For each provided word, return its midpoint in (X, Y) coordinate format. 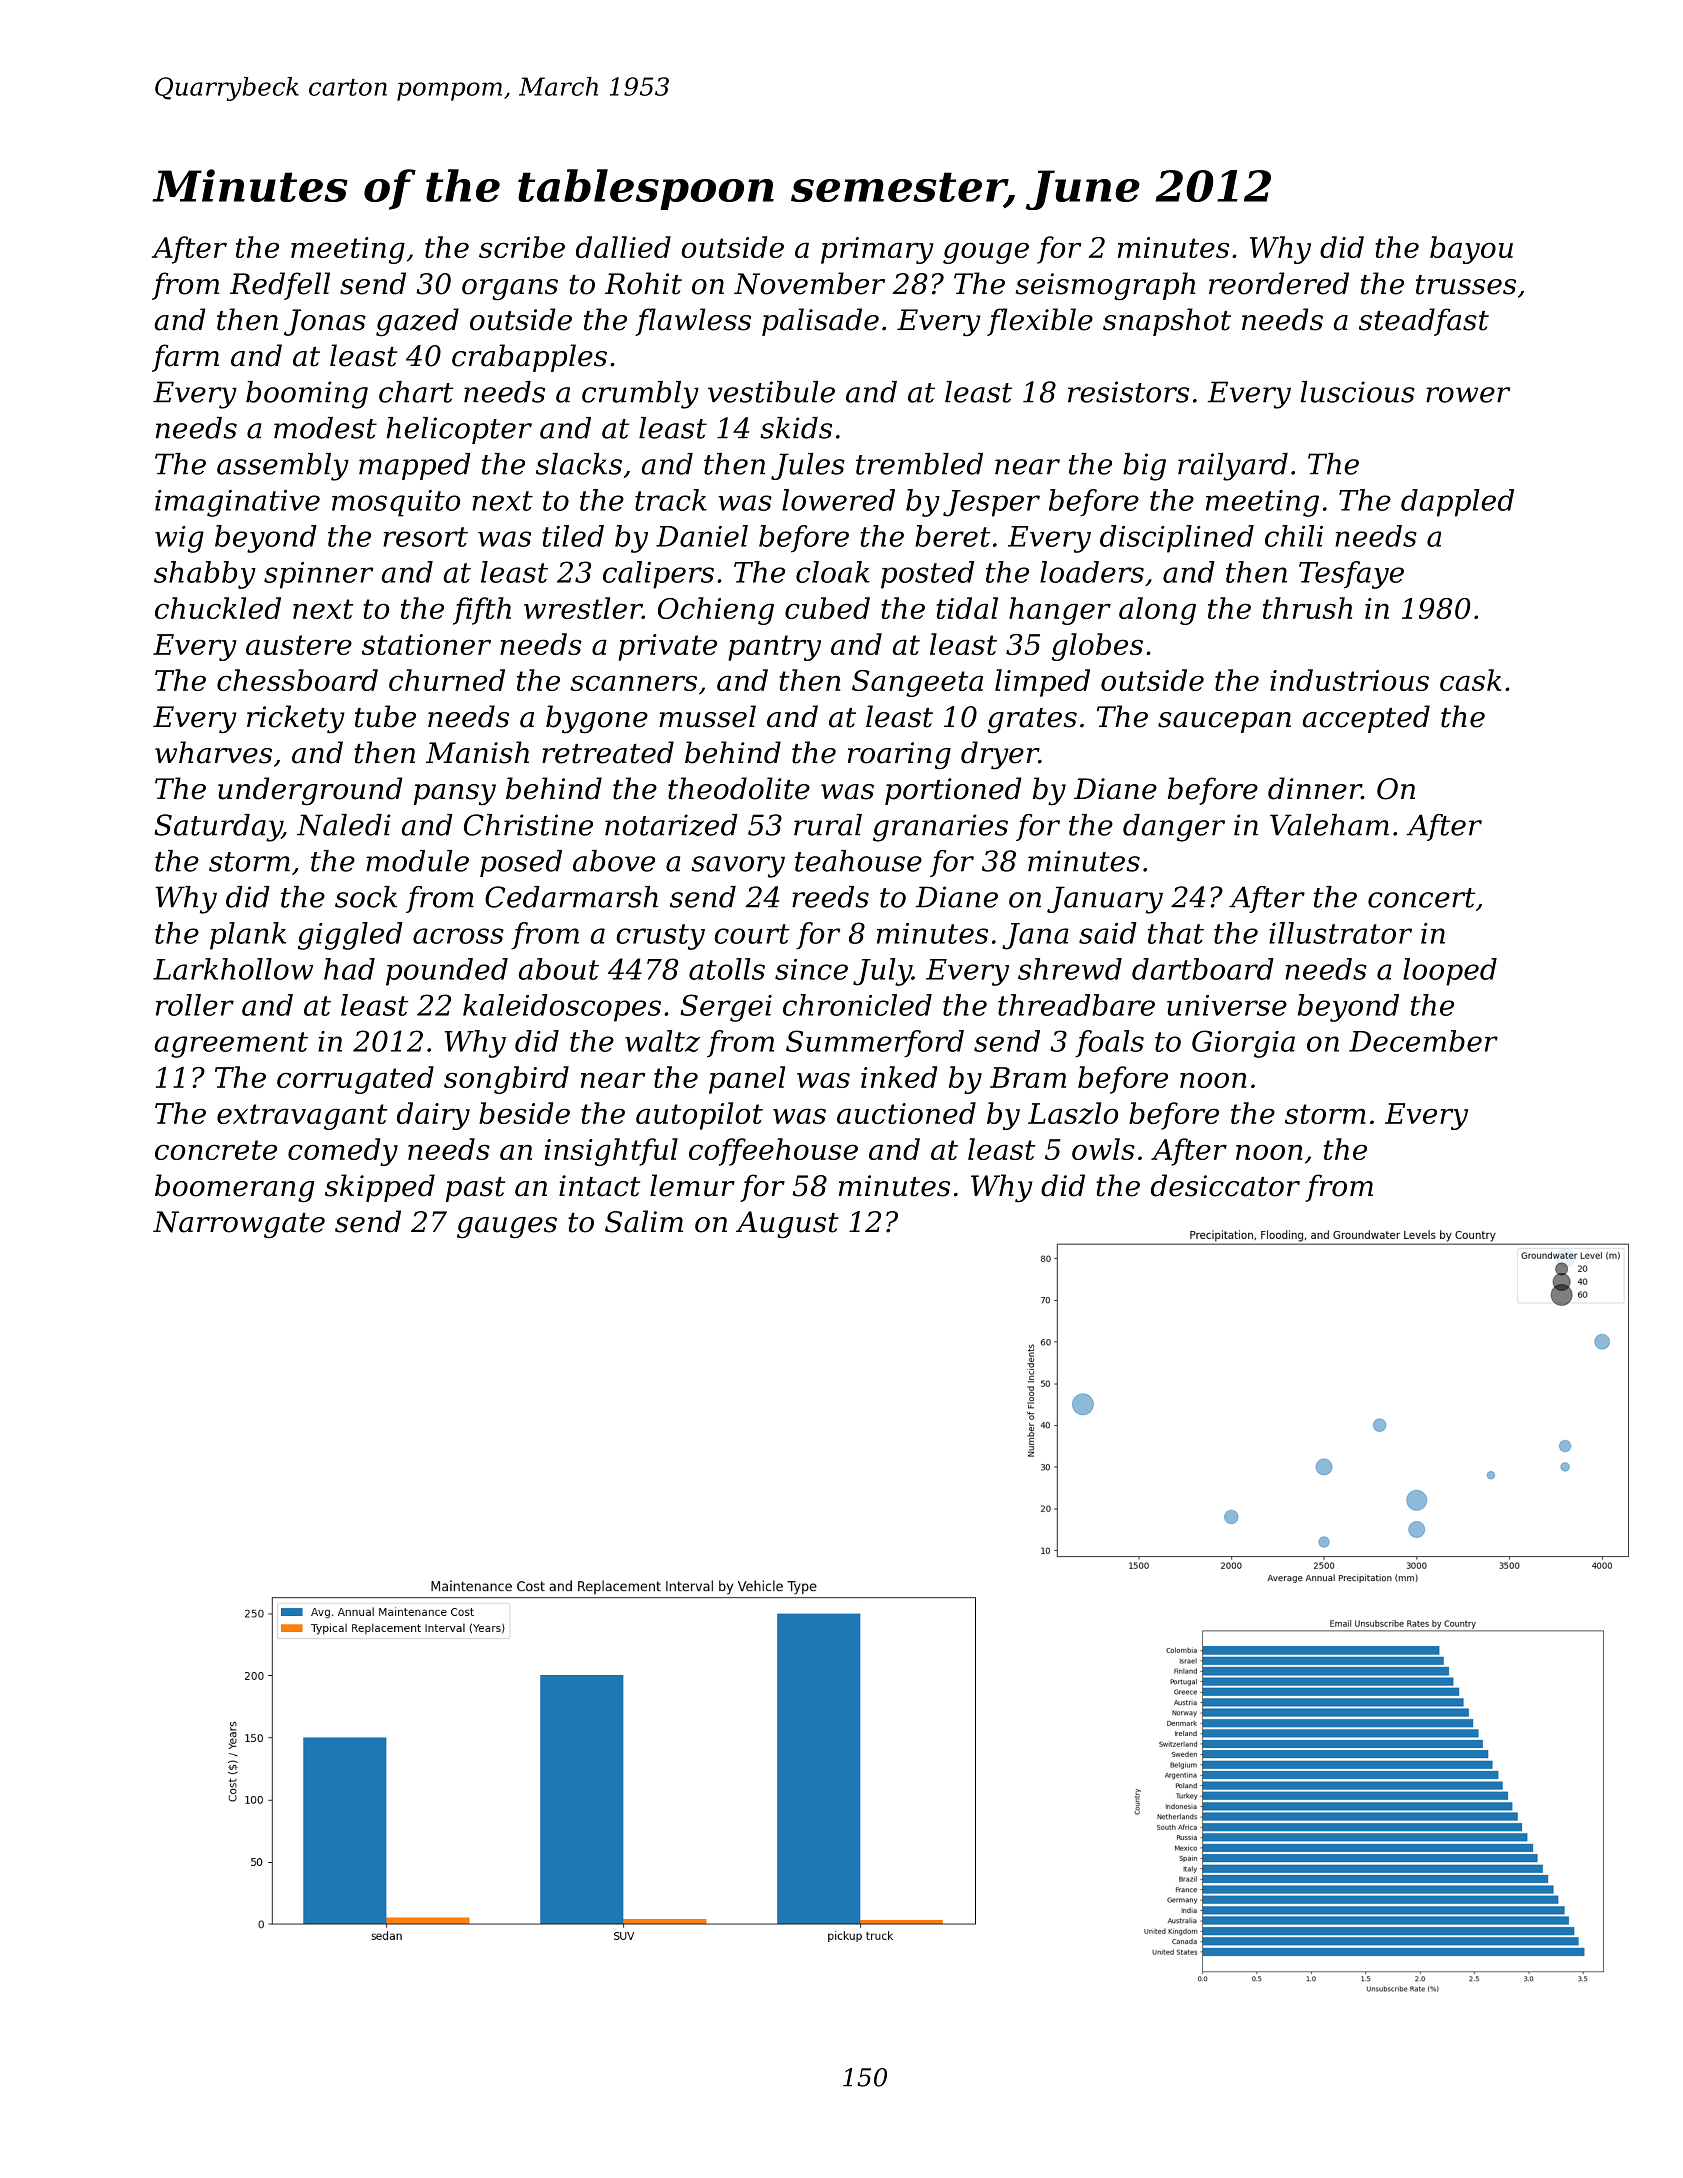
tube (385, 716)
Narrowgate (239, 1224)
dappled (1457, 503)
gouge (986, 253)
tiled (573, 536)
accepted (1366, 719)
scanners (633, 683)
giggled (350, 936)
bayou (1471, 250)
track (671, 500)
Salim (644, 1221)
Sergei (726, 1008)
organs (510, 290)
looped (1450, 972)
